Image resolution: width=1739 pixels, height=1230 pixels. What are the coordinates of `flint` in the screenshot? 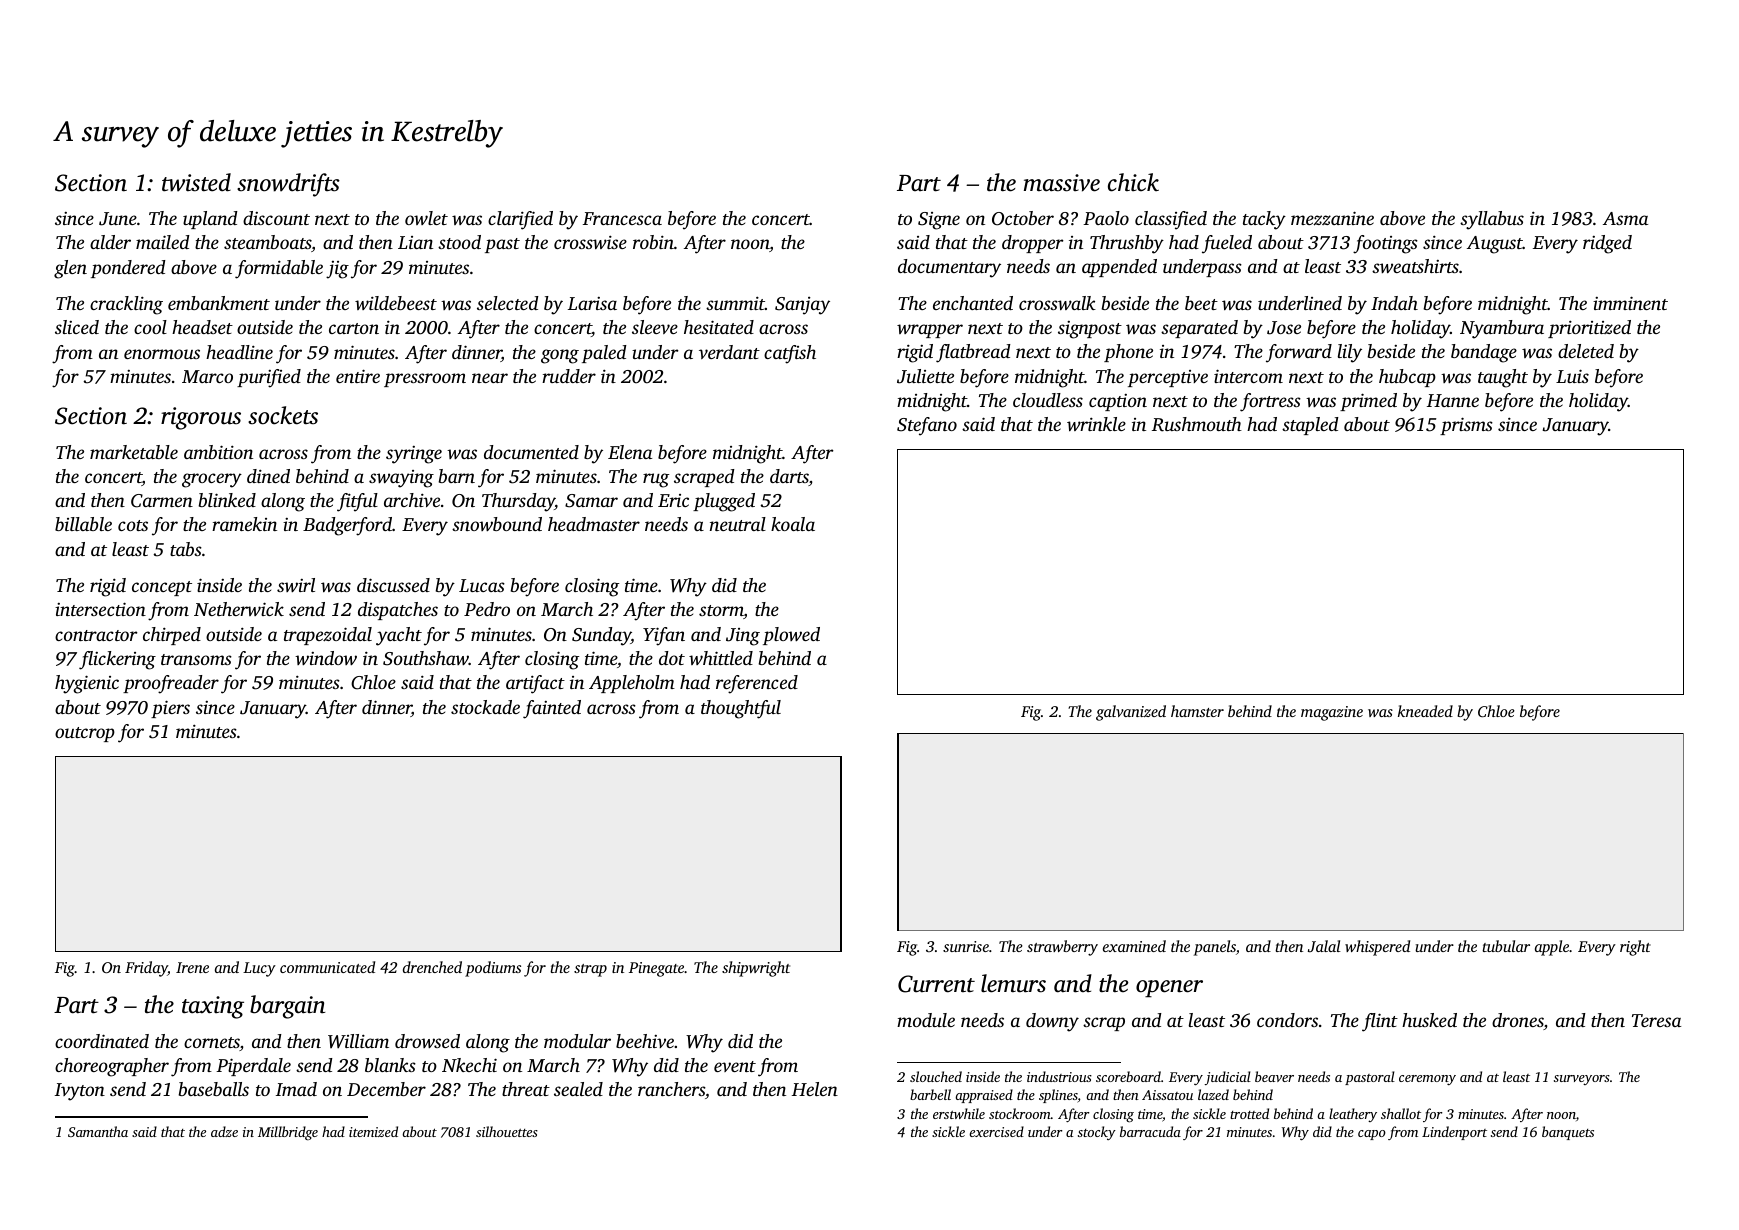 It's located at (1380, 1022).
